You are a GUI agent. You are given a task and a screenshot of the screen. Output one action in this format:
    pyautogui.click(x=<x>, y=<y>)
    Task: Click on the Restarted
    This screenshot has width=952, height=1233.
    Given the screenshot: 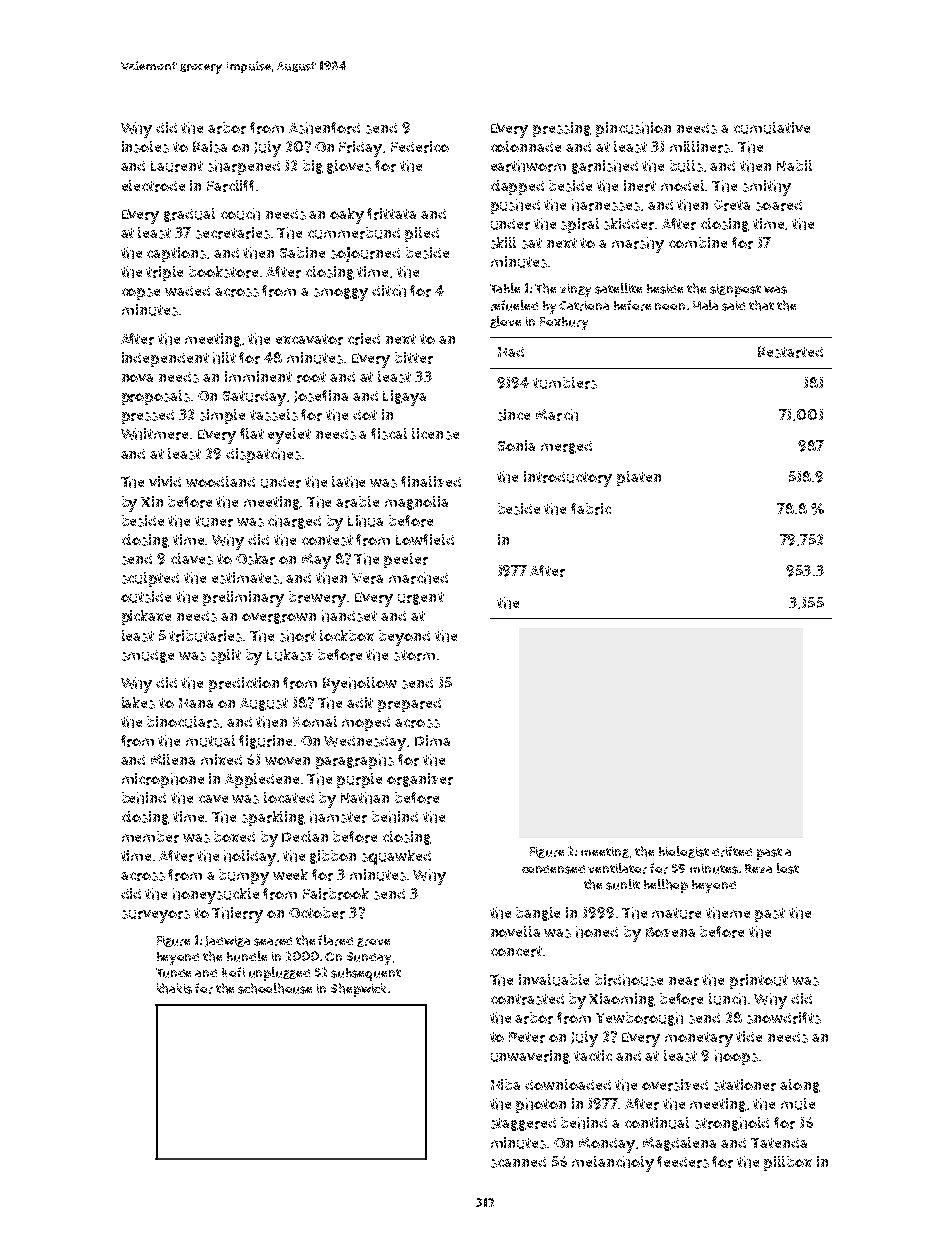 What is the action you would take?
    pyautogui.click(x=790, y=352)
